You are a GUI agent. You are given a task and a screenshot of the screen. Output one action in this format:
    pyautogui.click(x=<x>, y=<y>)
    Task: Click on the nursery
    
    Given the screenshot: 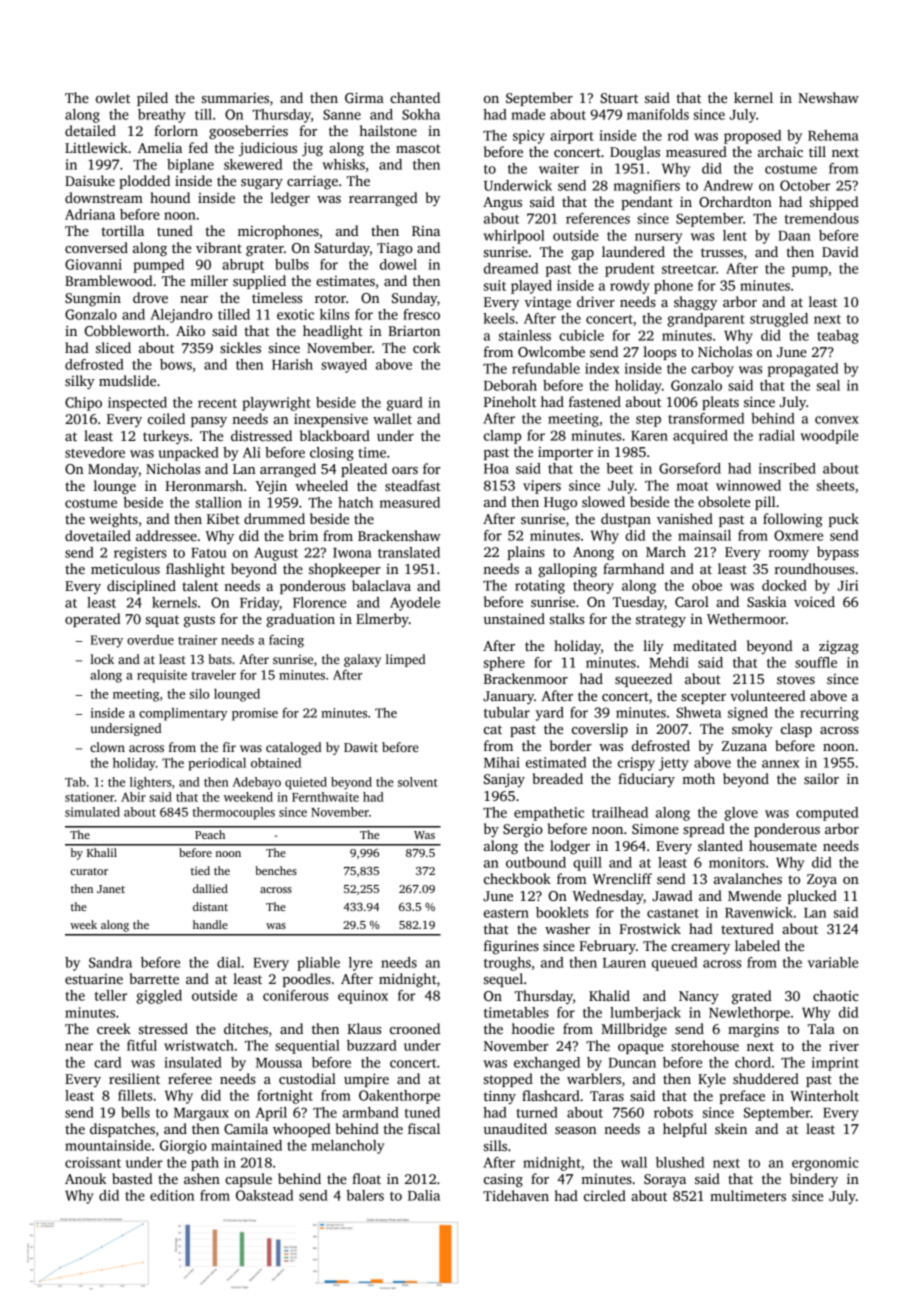 What is the action you would take?
    pyautogui.click(x=658, y=238)
